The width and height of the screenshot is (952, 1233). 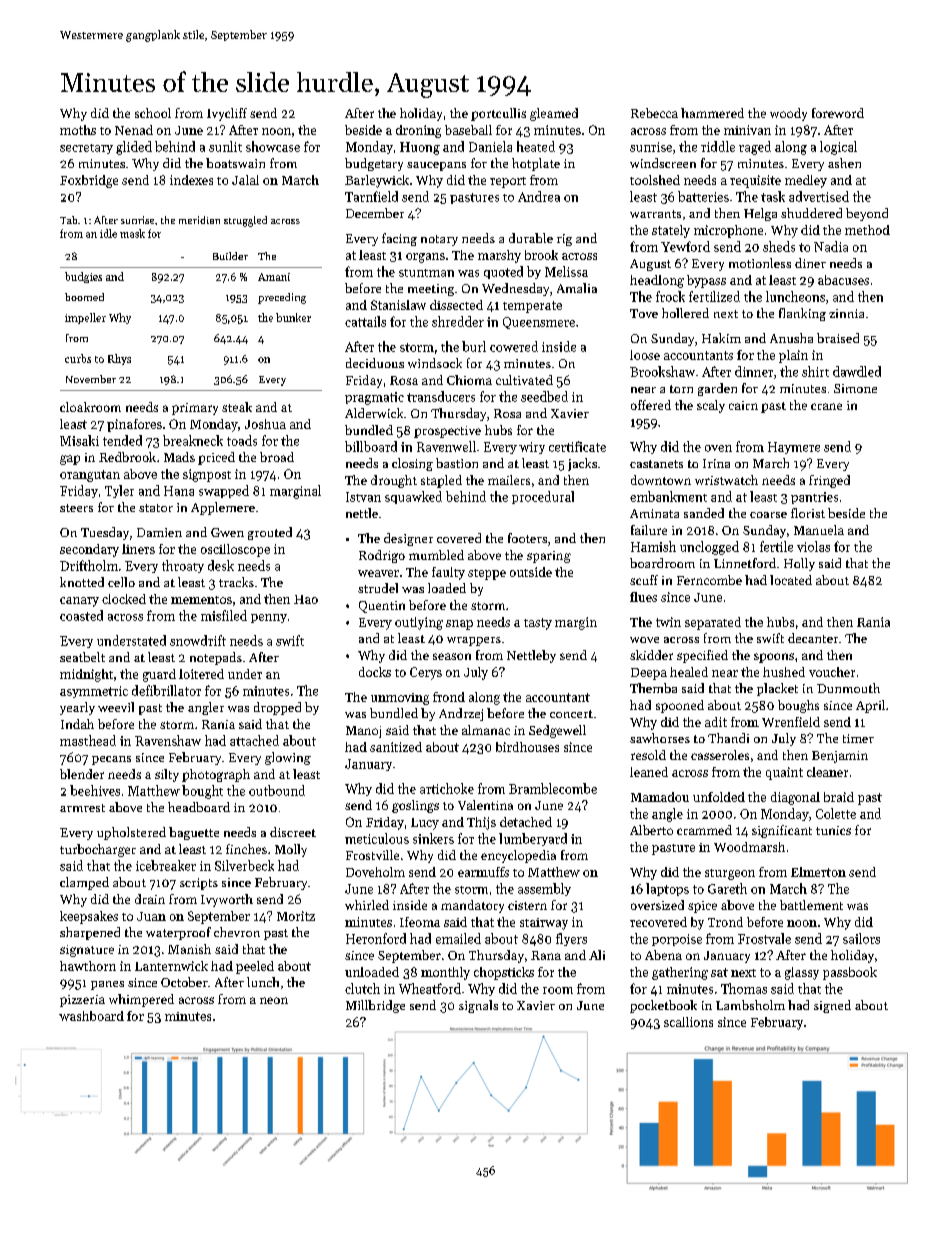 What do you see at coordinates (377, 838) in the screenshot?
I see `meticulous` at bounding box center [377, 838].
